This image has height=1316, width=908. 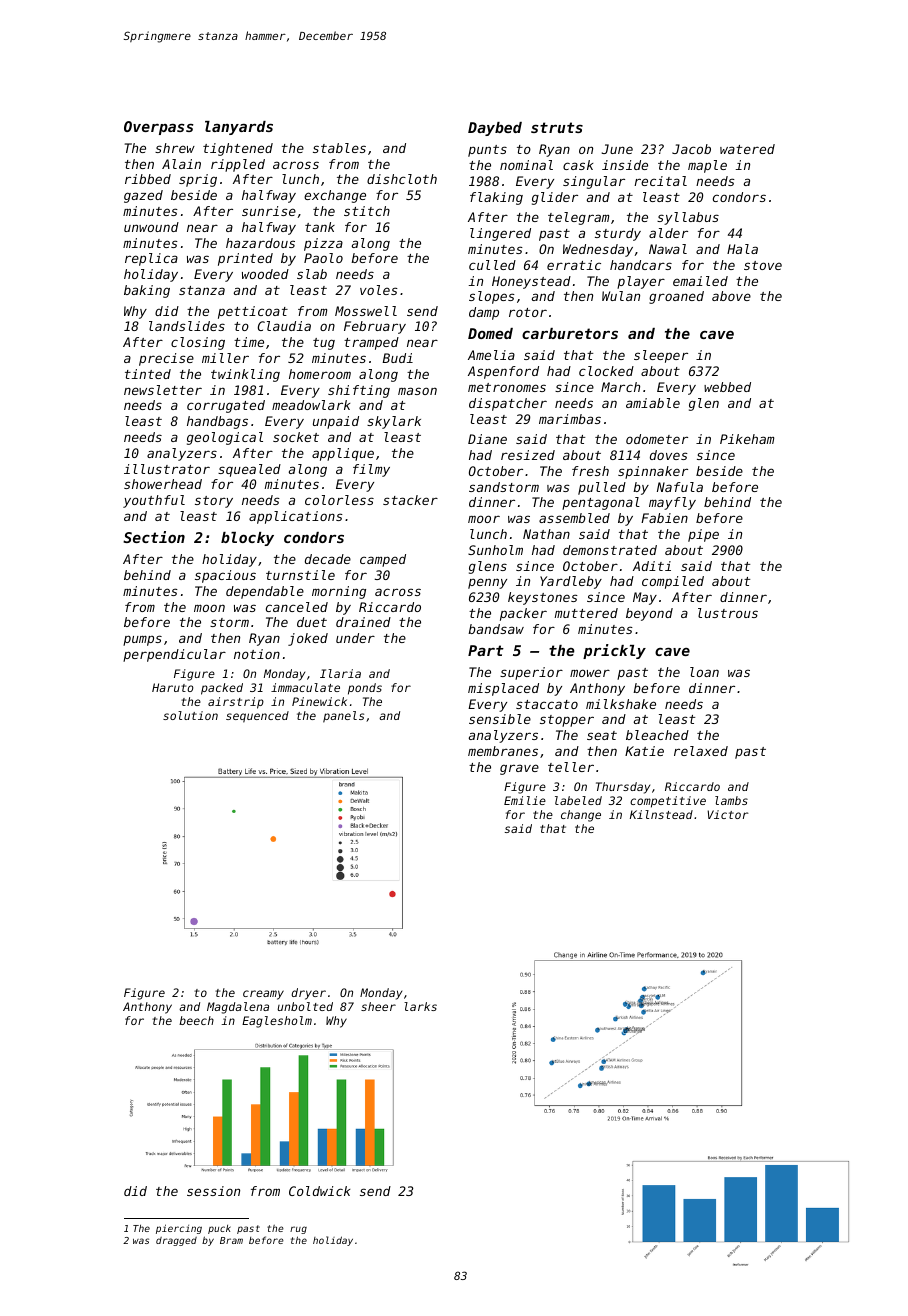 I want to click on stacker, so click(x=410, y=500).
